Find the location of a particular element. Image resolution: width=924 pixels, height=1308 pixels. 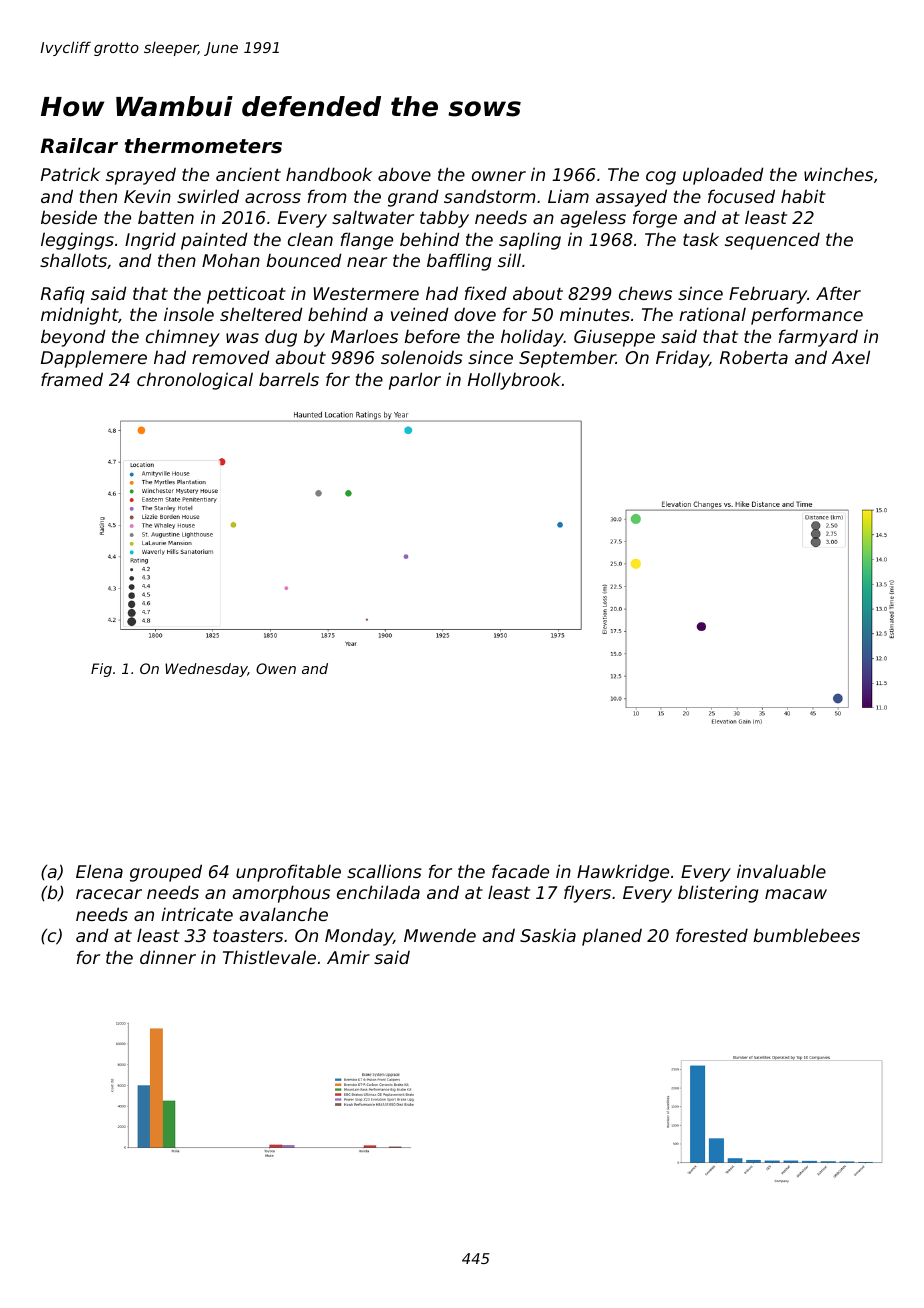

parlor is located at coordinates (415, 381).
